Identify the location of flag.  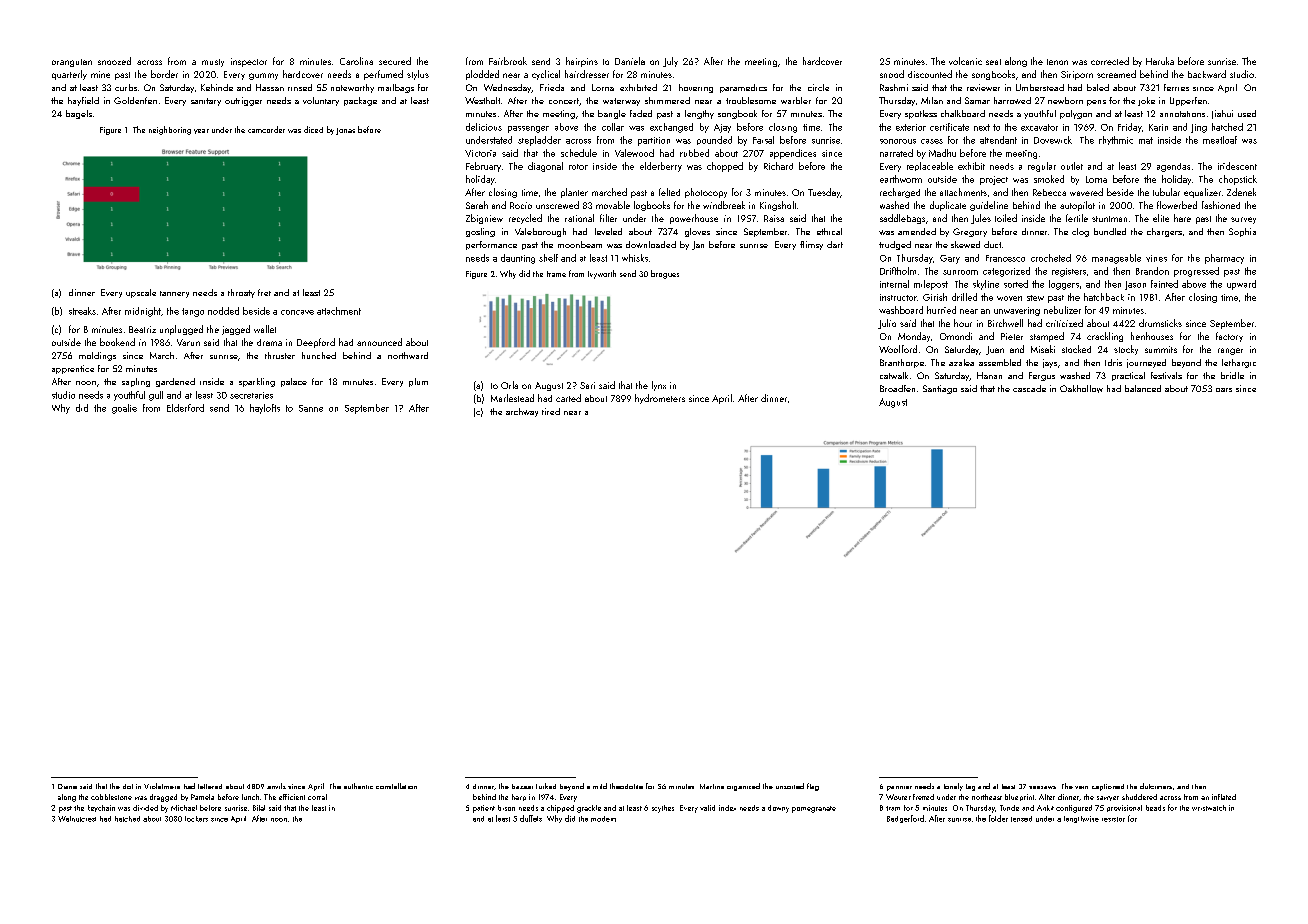
(813, 787).
